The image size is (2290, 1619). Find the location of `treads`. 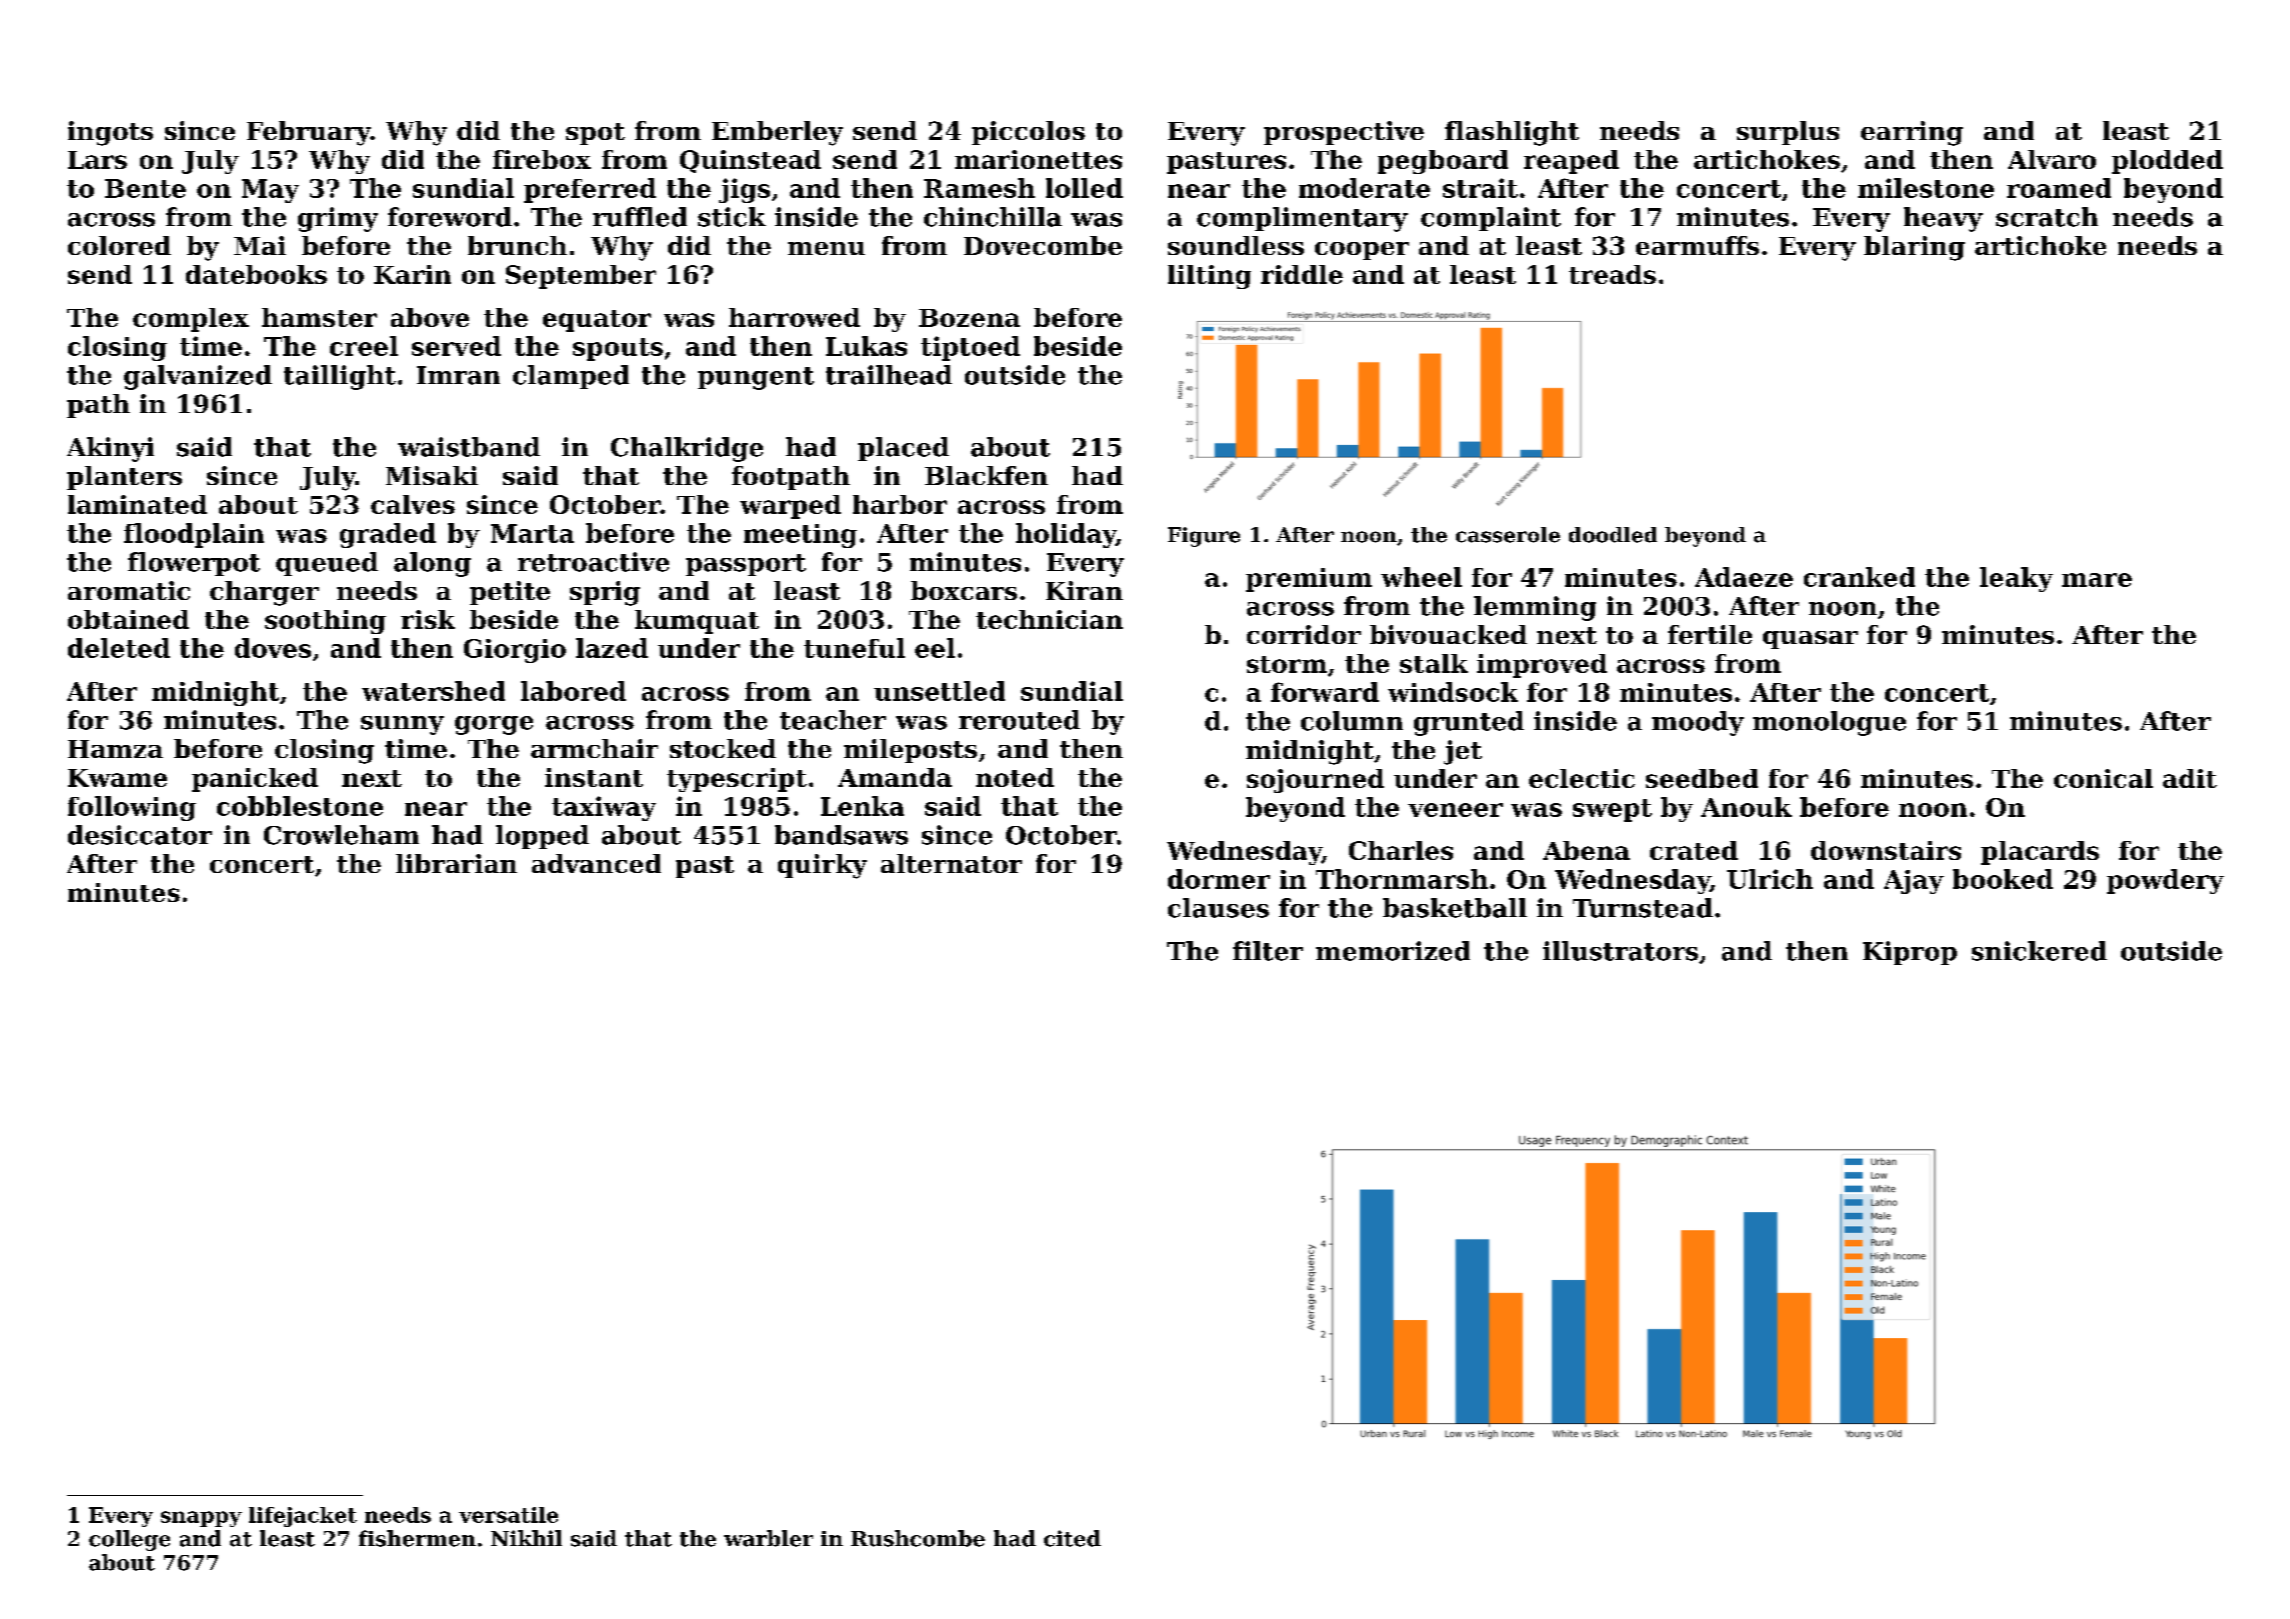

treads is located at coordinates (1612, 274).
